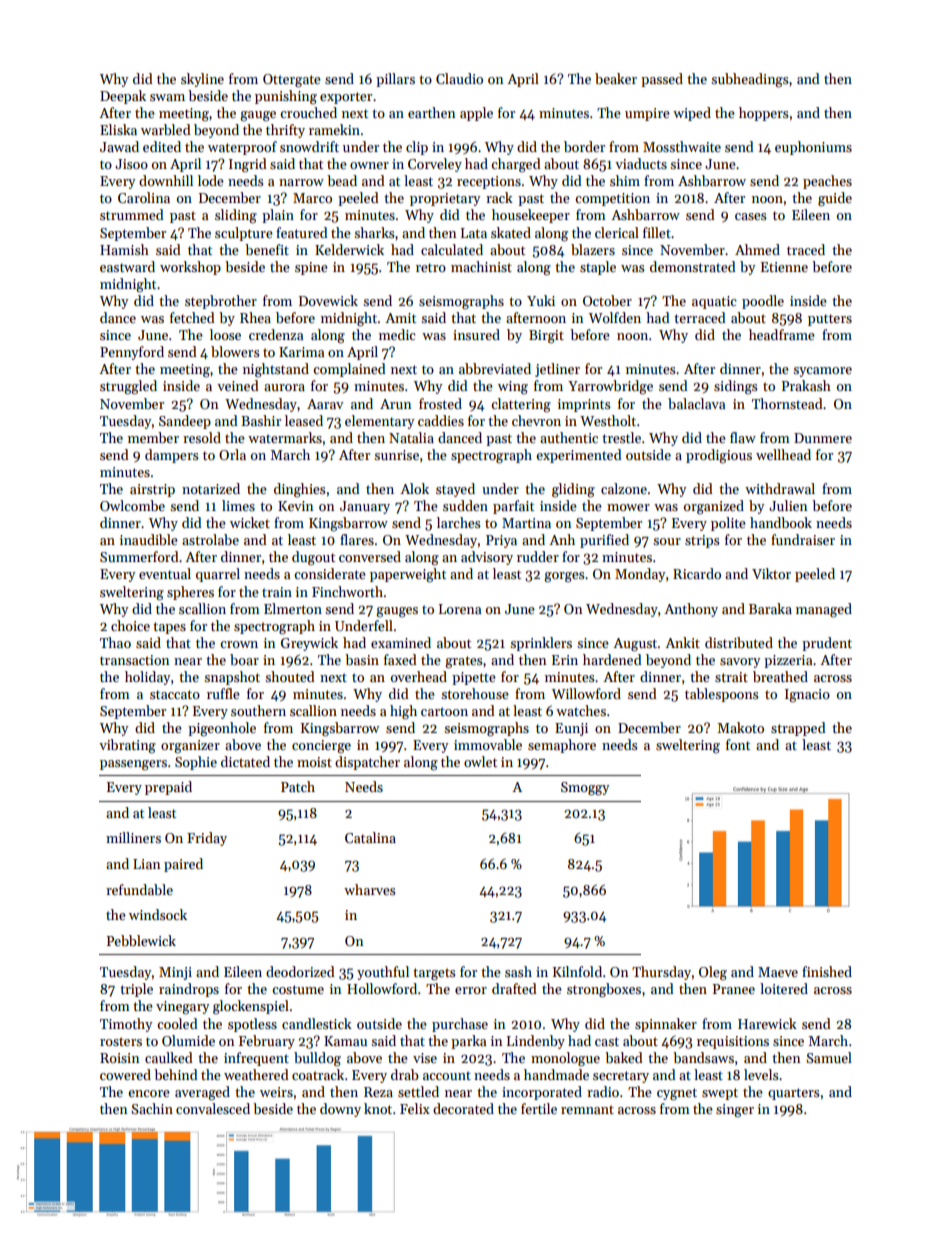  I want to click on waterproof, so click(242, 148).
